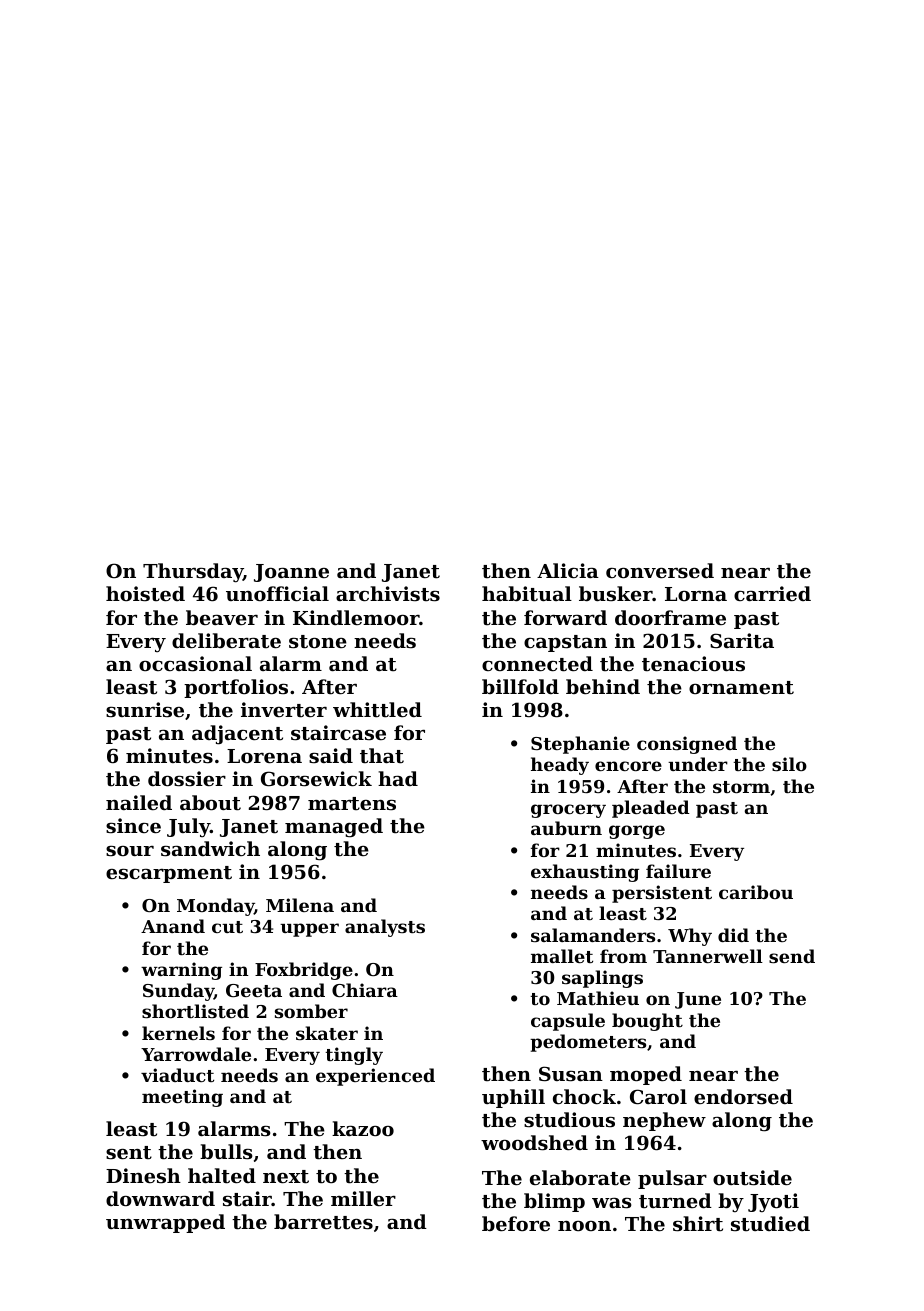 The image size is (924, 1311). Describe the element at coordinates (356, 617) in the screenshot. I see `Kindlemoor` at that location.
